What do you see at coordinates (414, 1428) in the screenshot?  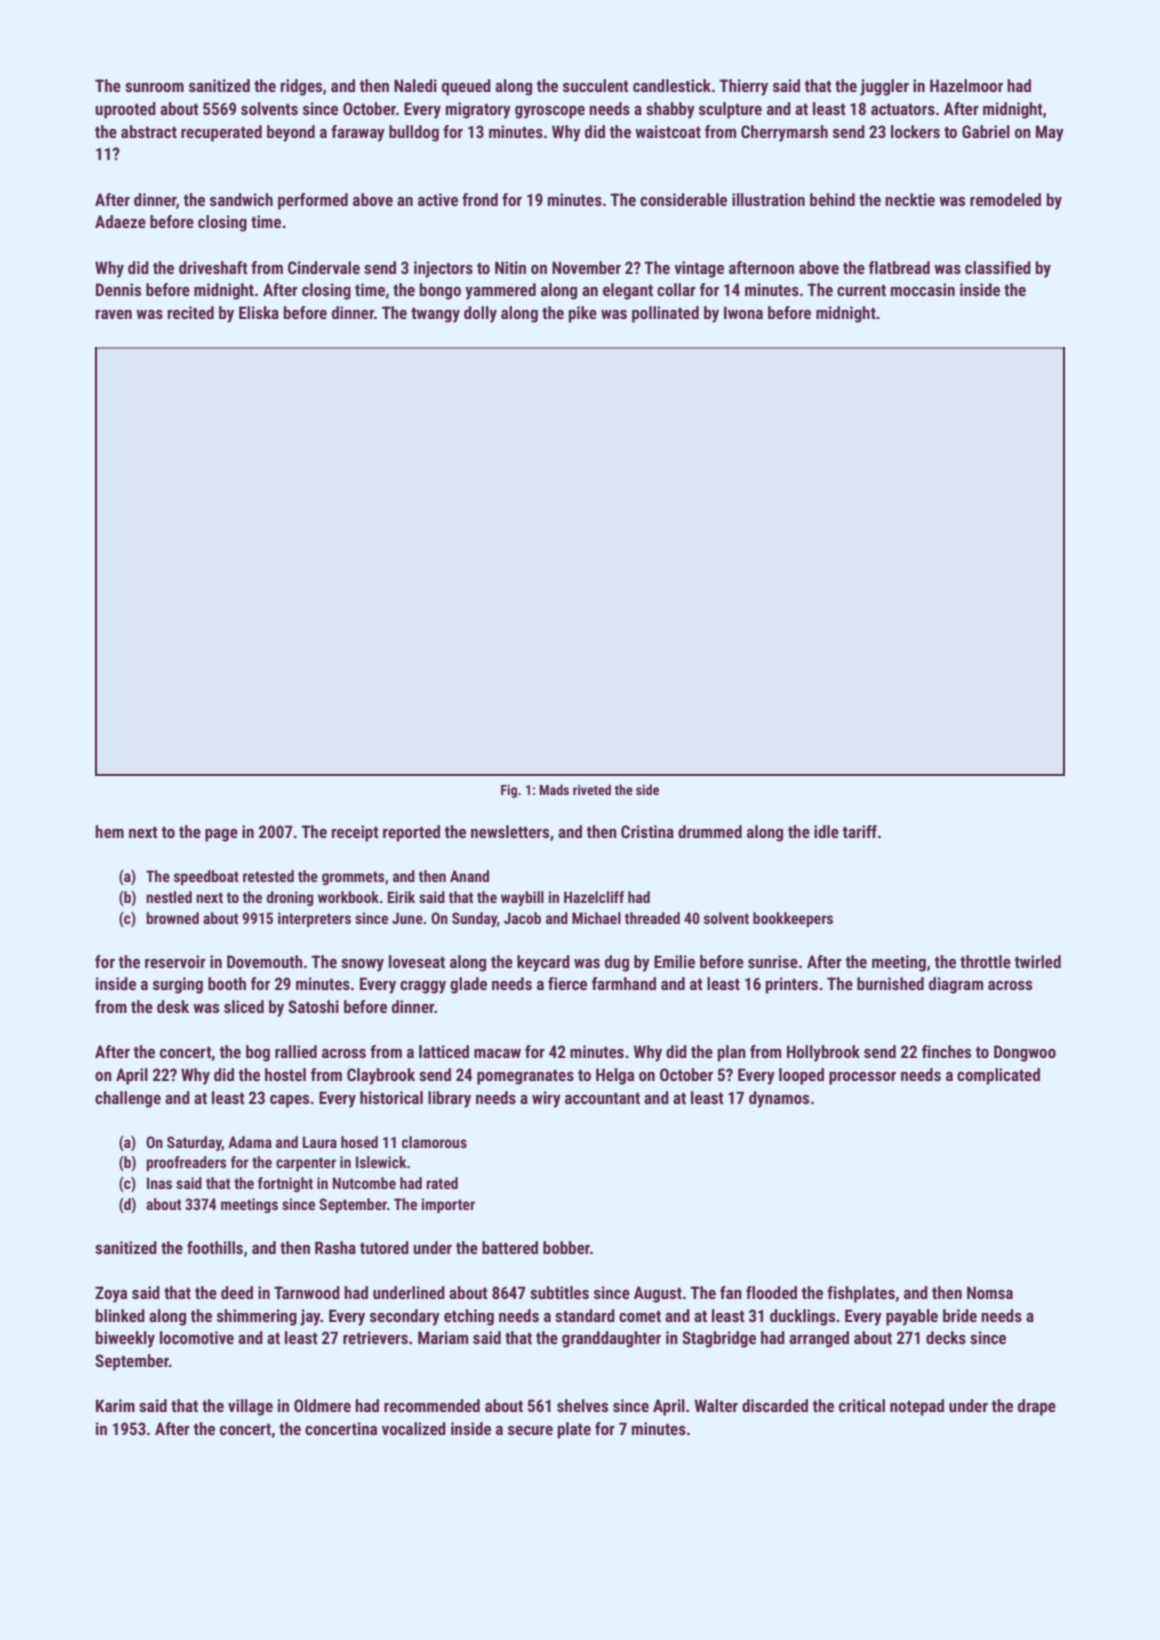 I see `vocalized` at bounding box center [414, 1428].
